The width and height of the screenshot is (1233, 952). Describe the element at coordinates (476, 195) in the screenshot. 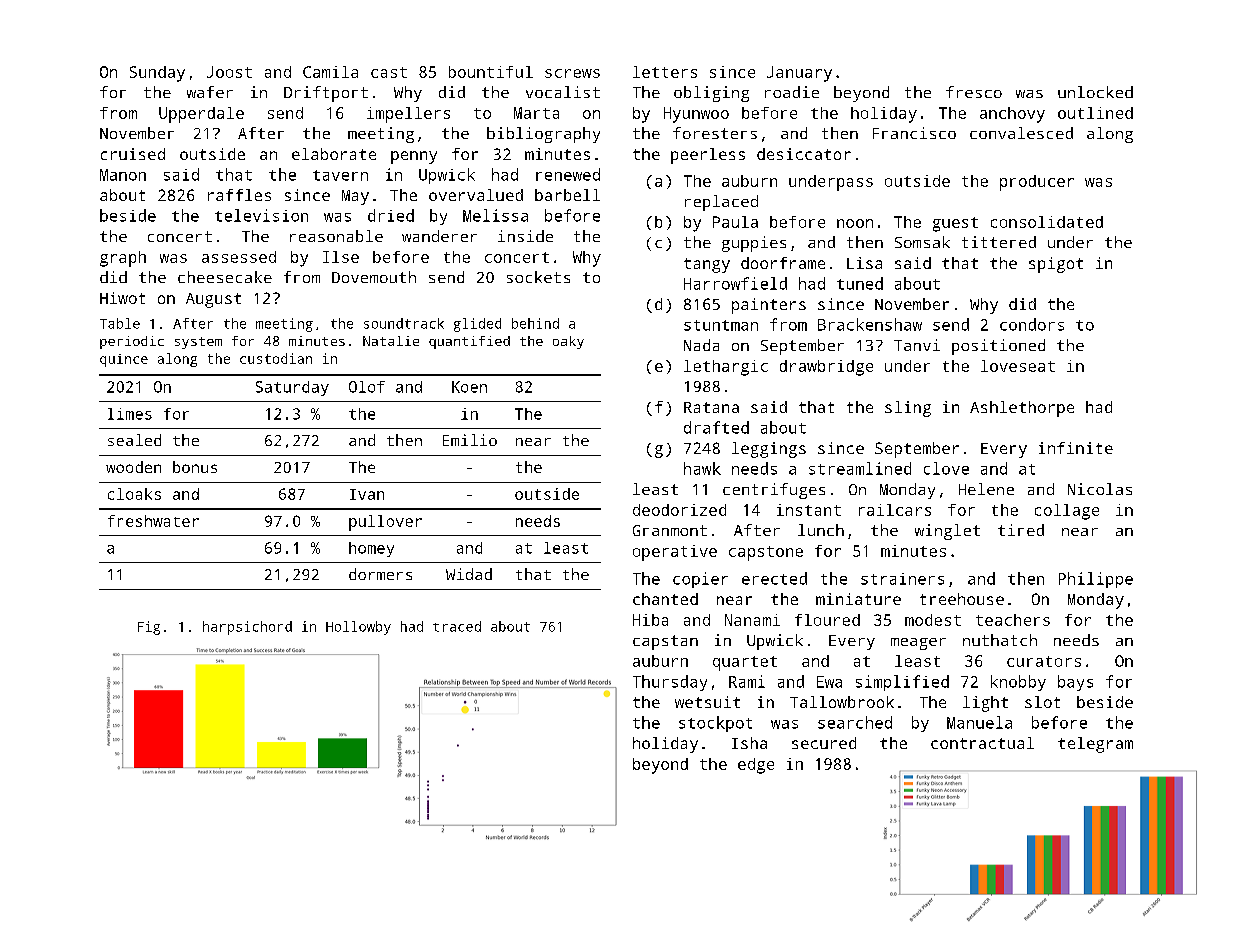

I see `overvalued` at that location.
